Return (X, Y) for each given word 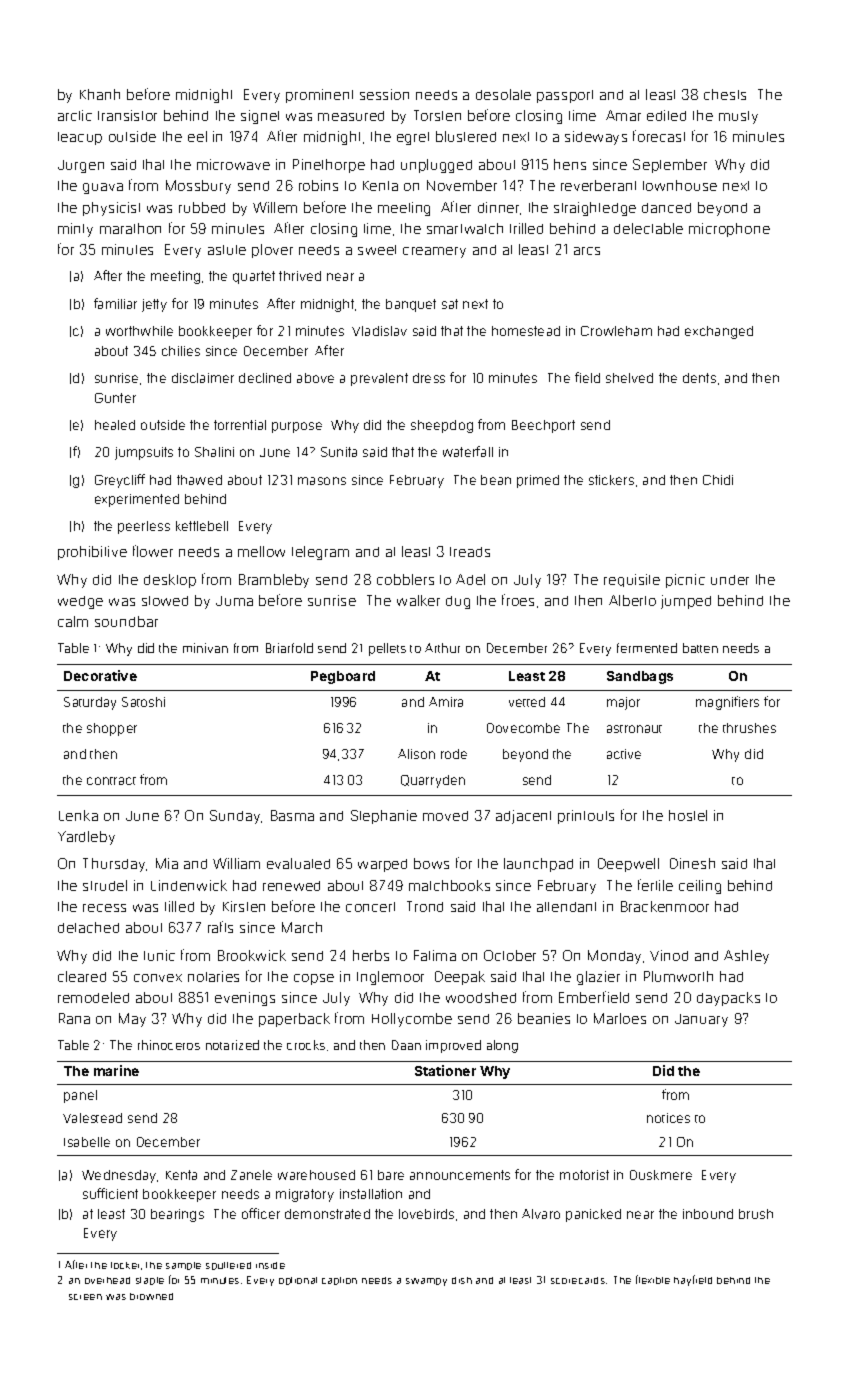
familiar (115, 303)
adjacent (523, 817)
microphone (729, 230)
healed (115, 425)
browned (151, 1296)
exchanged (719, 332)
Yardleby (86, 838)
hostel (688, 815)
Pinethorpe (329, 166)
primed (538, 481)
